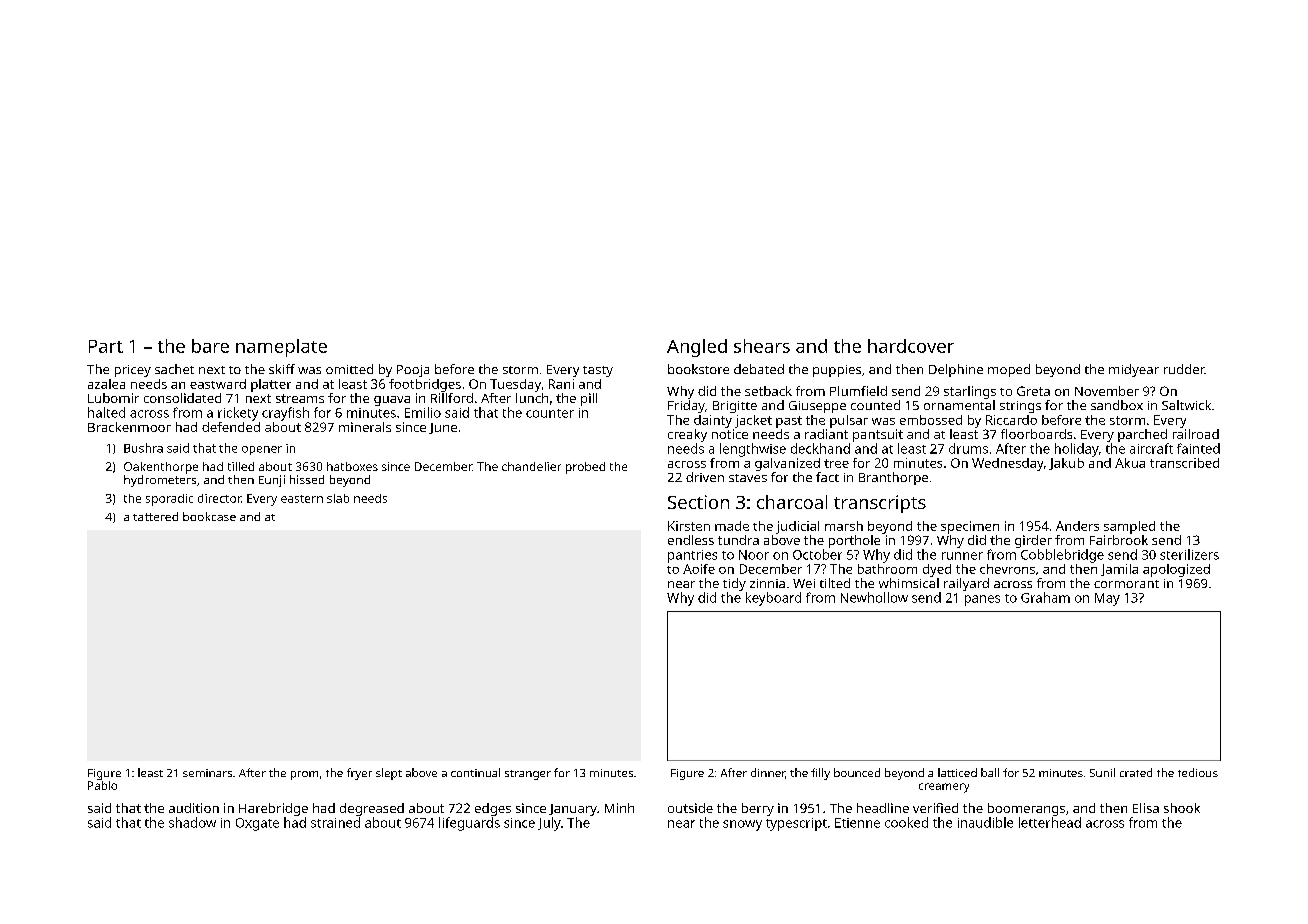 The image size is (1308, 924). I want to click on seminars, so click(207, 773).
